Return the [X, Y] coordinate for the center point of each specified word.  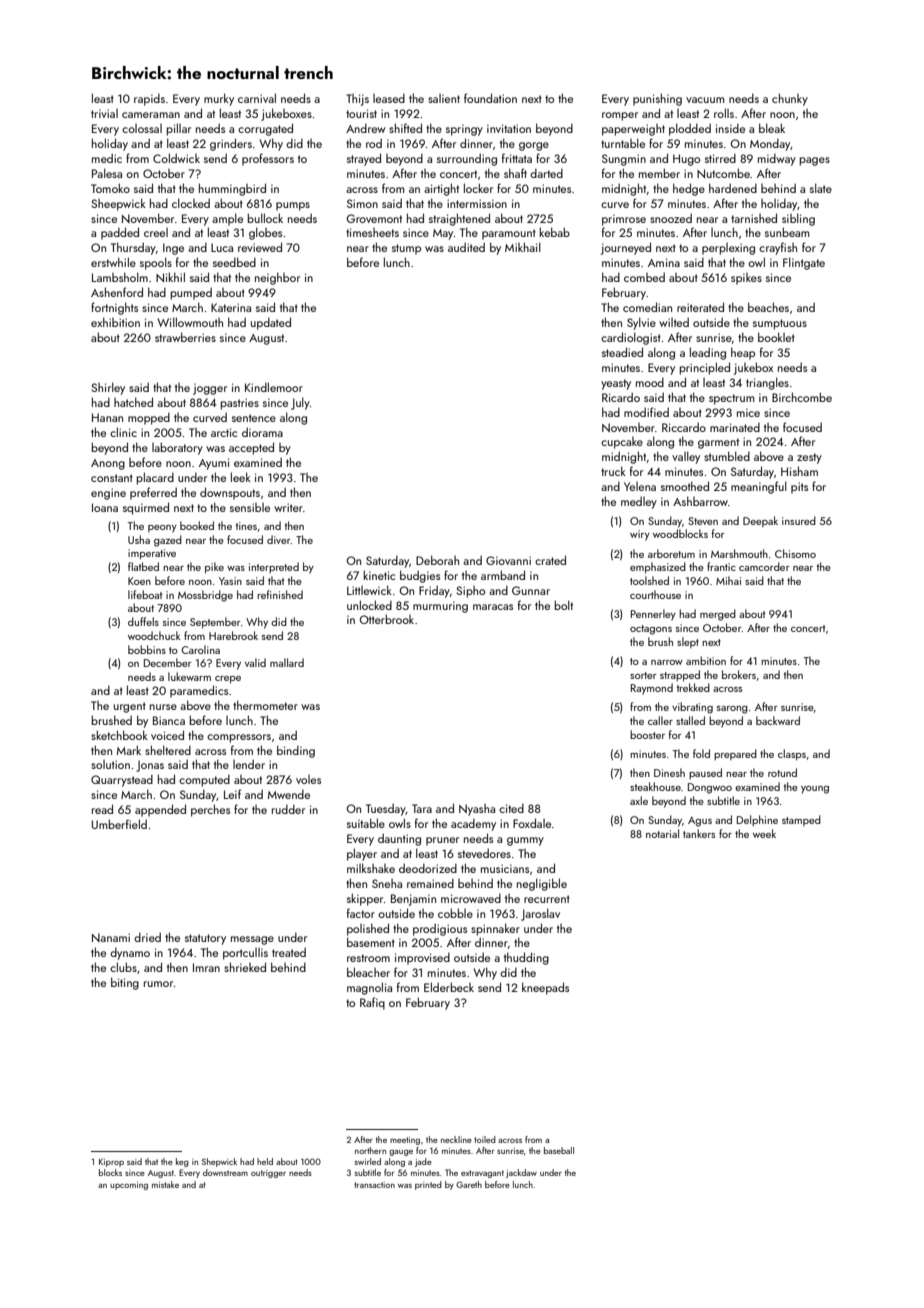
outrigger [268, 1174]
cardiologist [631, 338]
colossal [142, 128]
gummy [525, 841]
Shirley [108, 388]
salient [444, 98]
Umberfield [119, 824]
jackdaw [521, 1173]
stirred [720, 158]
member [659, 173]
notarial [662, 833]
